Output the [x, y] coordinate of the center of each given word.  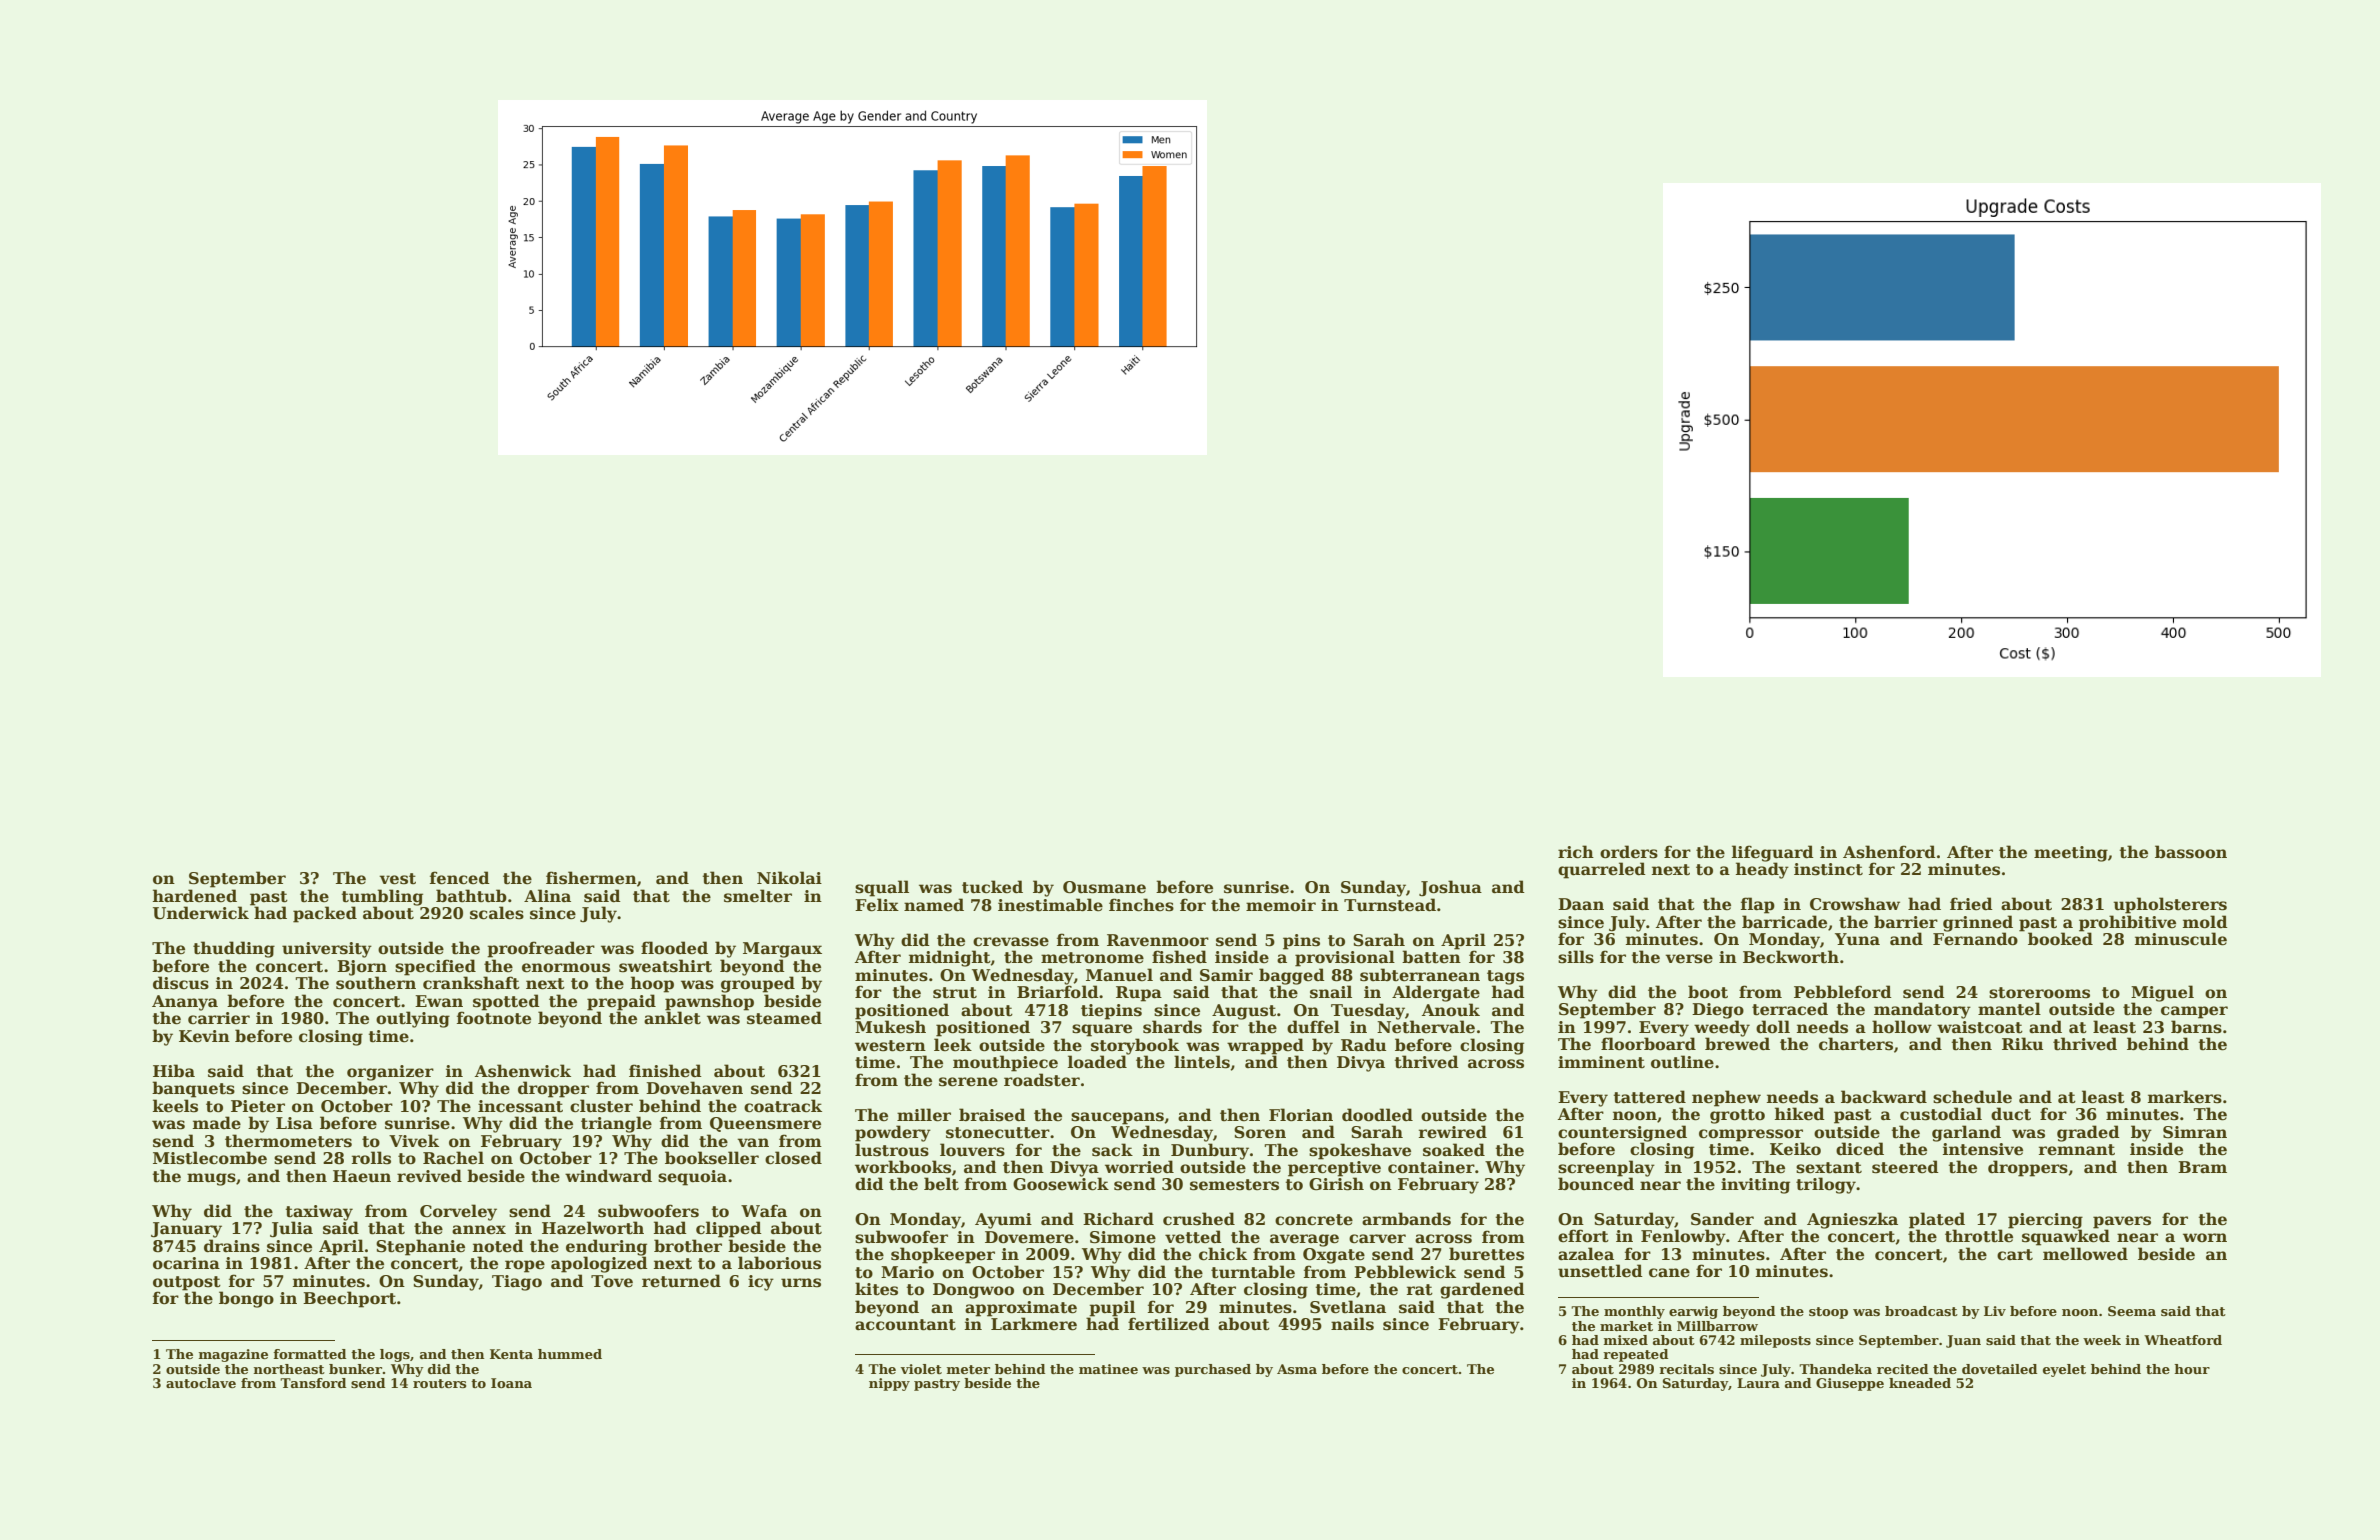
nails [1352, 1324]
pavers [2122, 1222]
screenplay [1606, 1168]
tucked [992, 887]
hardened [195, 896]
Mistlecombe [210, 1158]
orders [1629, 852]
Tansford [313, 1383]
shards [1172, 1027]
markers [2185, 1097]
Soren [1260, 1132]
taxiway [319, 1213]
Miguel [2162, 993]
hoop [652, 984]
